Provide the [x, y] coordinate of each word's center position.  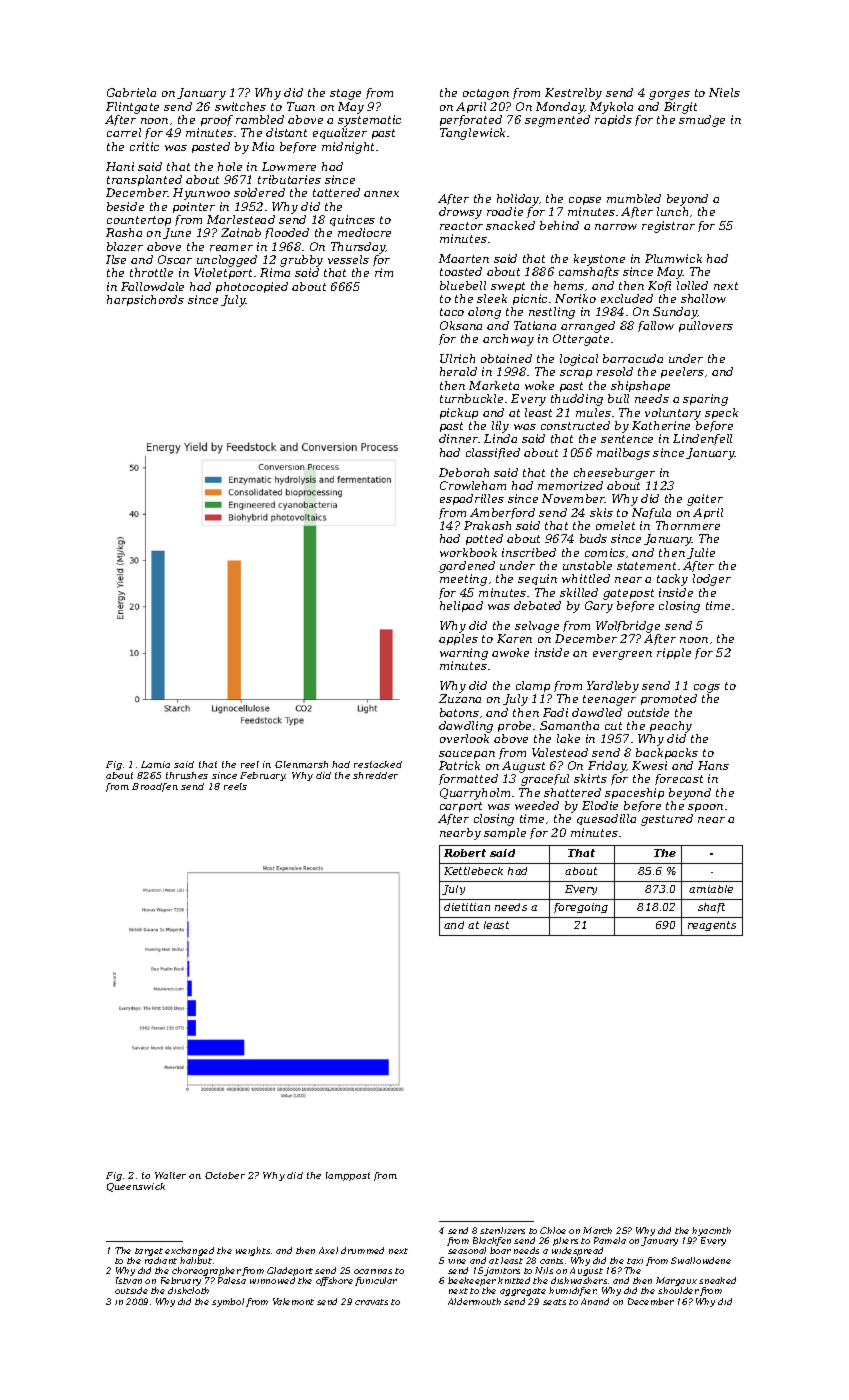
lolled [692, 285]
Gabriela [131, 92]
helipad [461, 606]
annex [381, 194]
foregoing [581, 908]
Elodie [600, 805]
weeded [537, 805]
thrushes [187, 775]
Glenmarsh [301, 764]
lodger [712, 580]
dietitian [467, 907]
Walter [170, 1175]
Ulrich [457, 358]
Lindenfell [702, 439]
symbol [228, 1302]
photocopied [252, 287]
